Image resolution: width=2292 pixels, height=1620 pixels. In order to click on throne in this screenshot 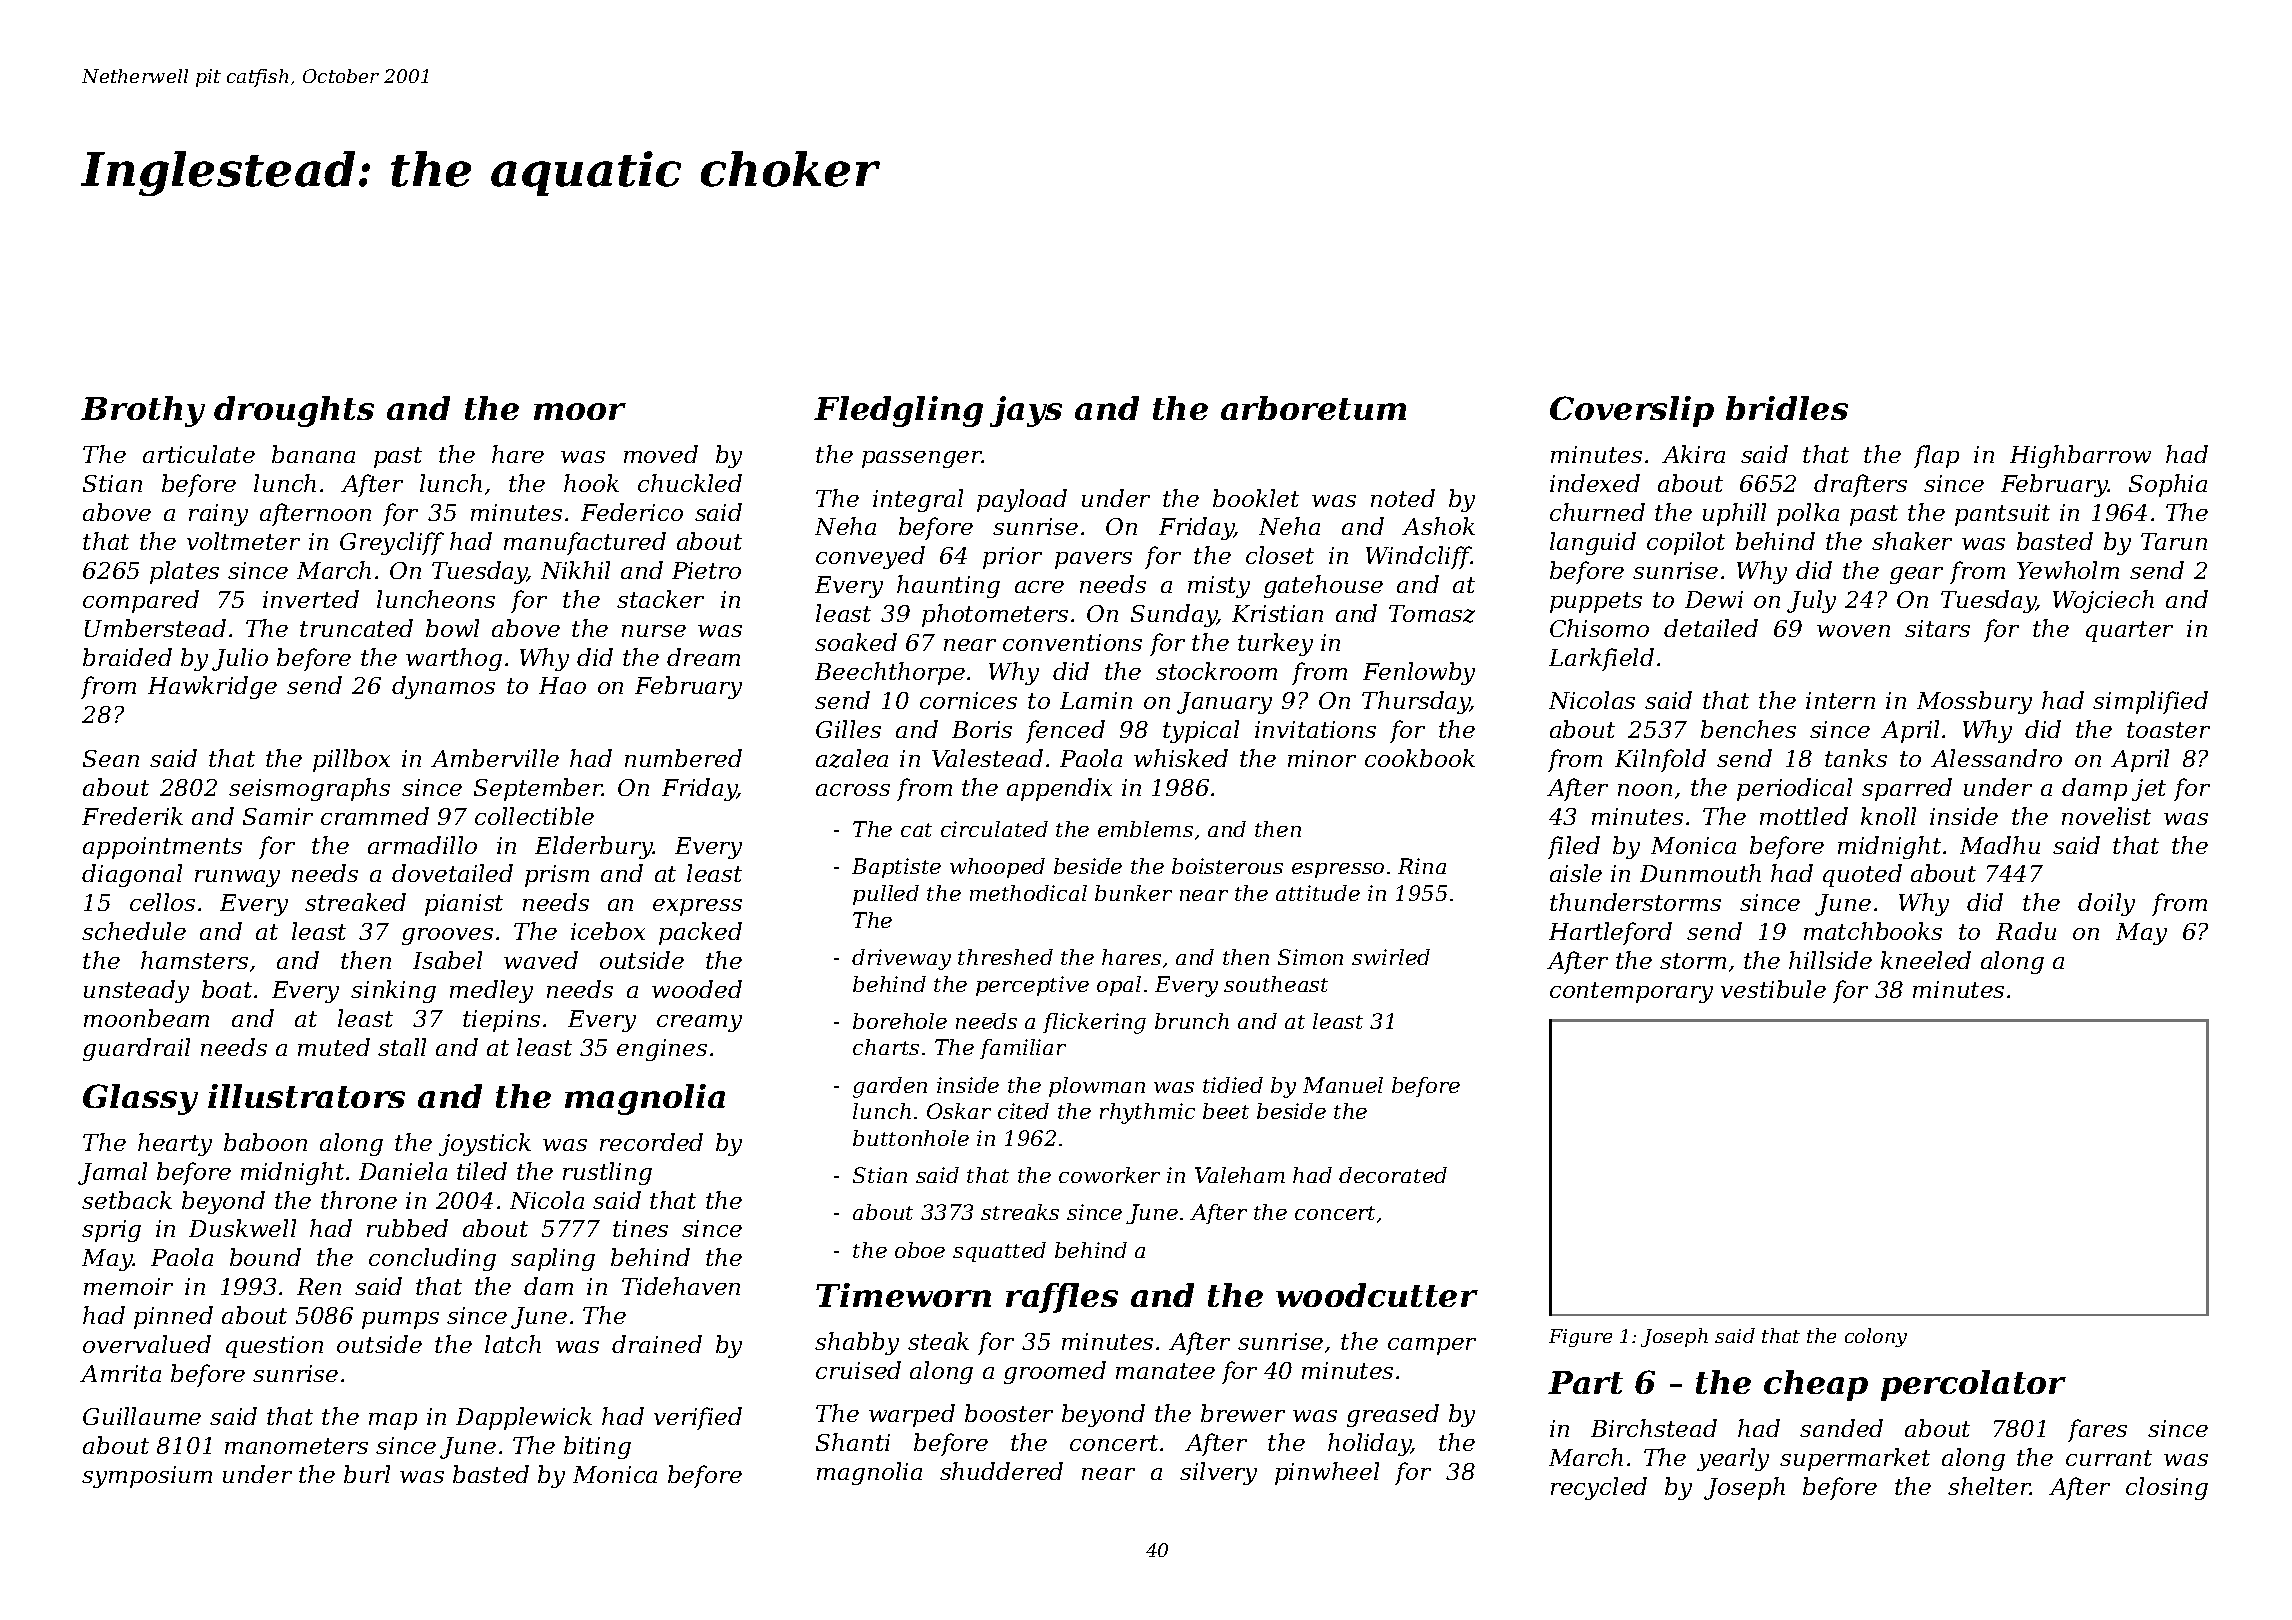, I will do `click(359, 1200)`.
